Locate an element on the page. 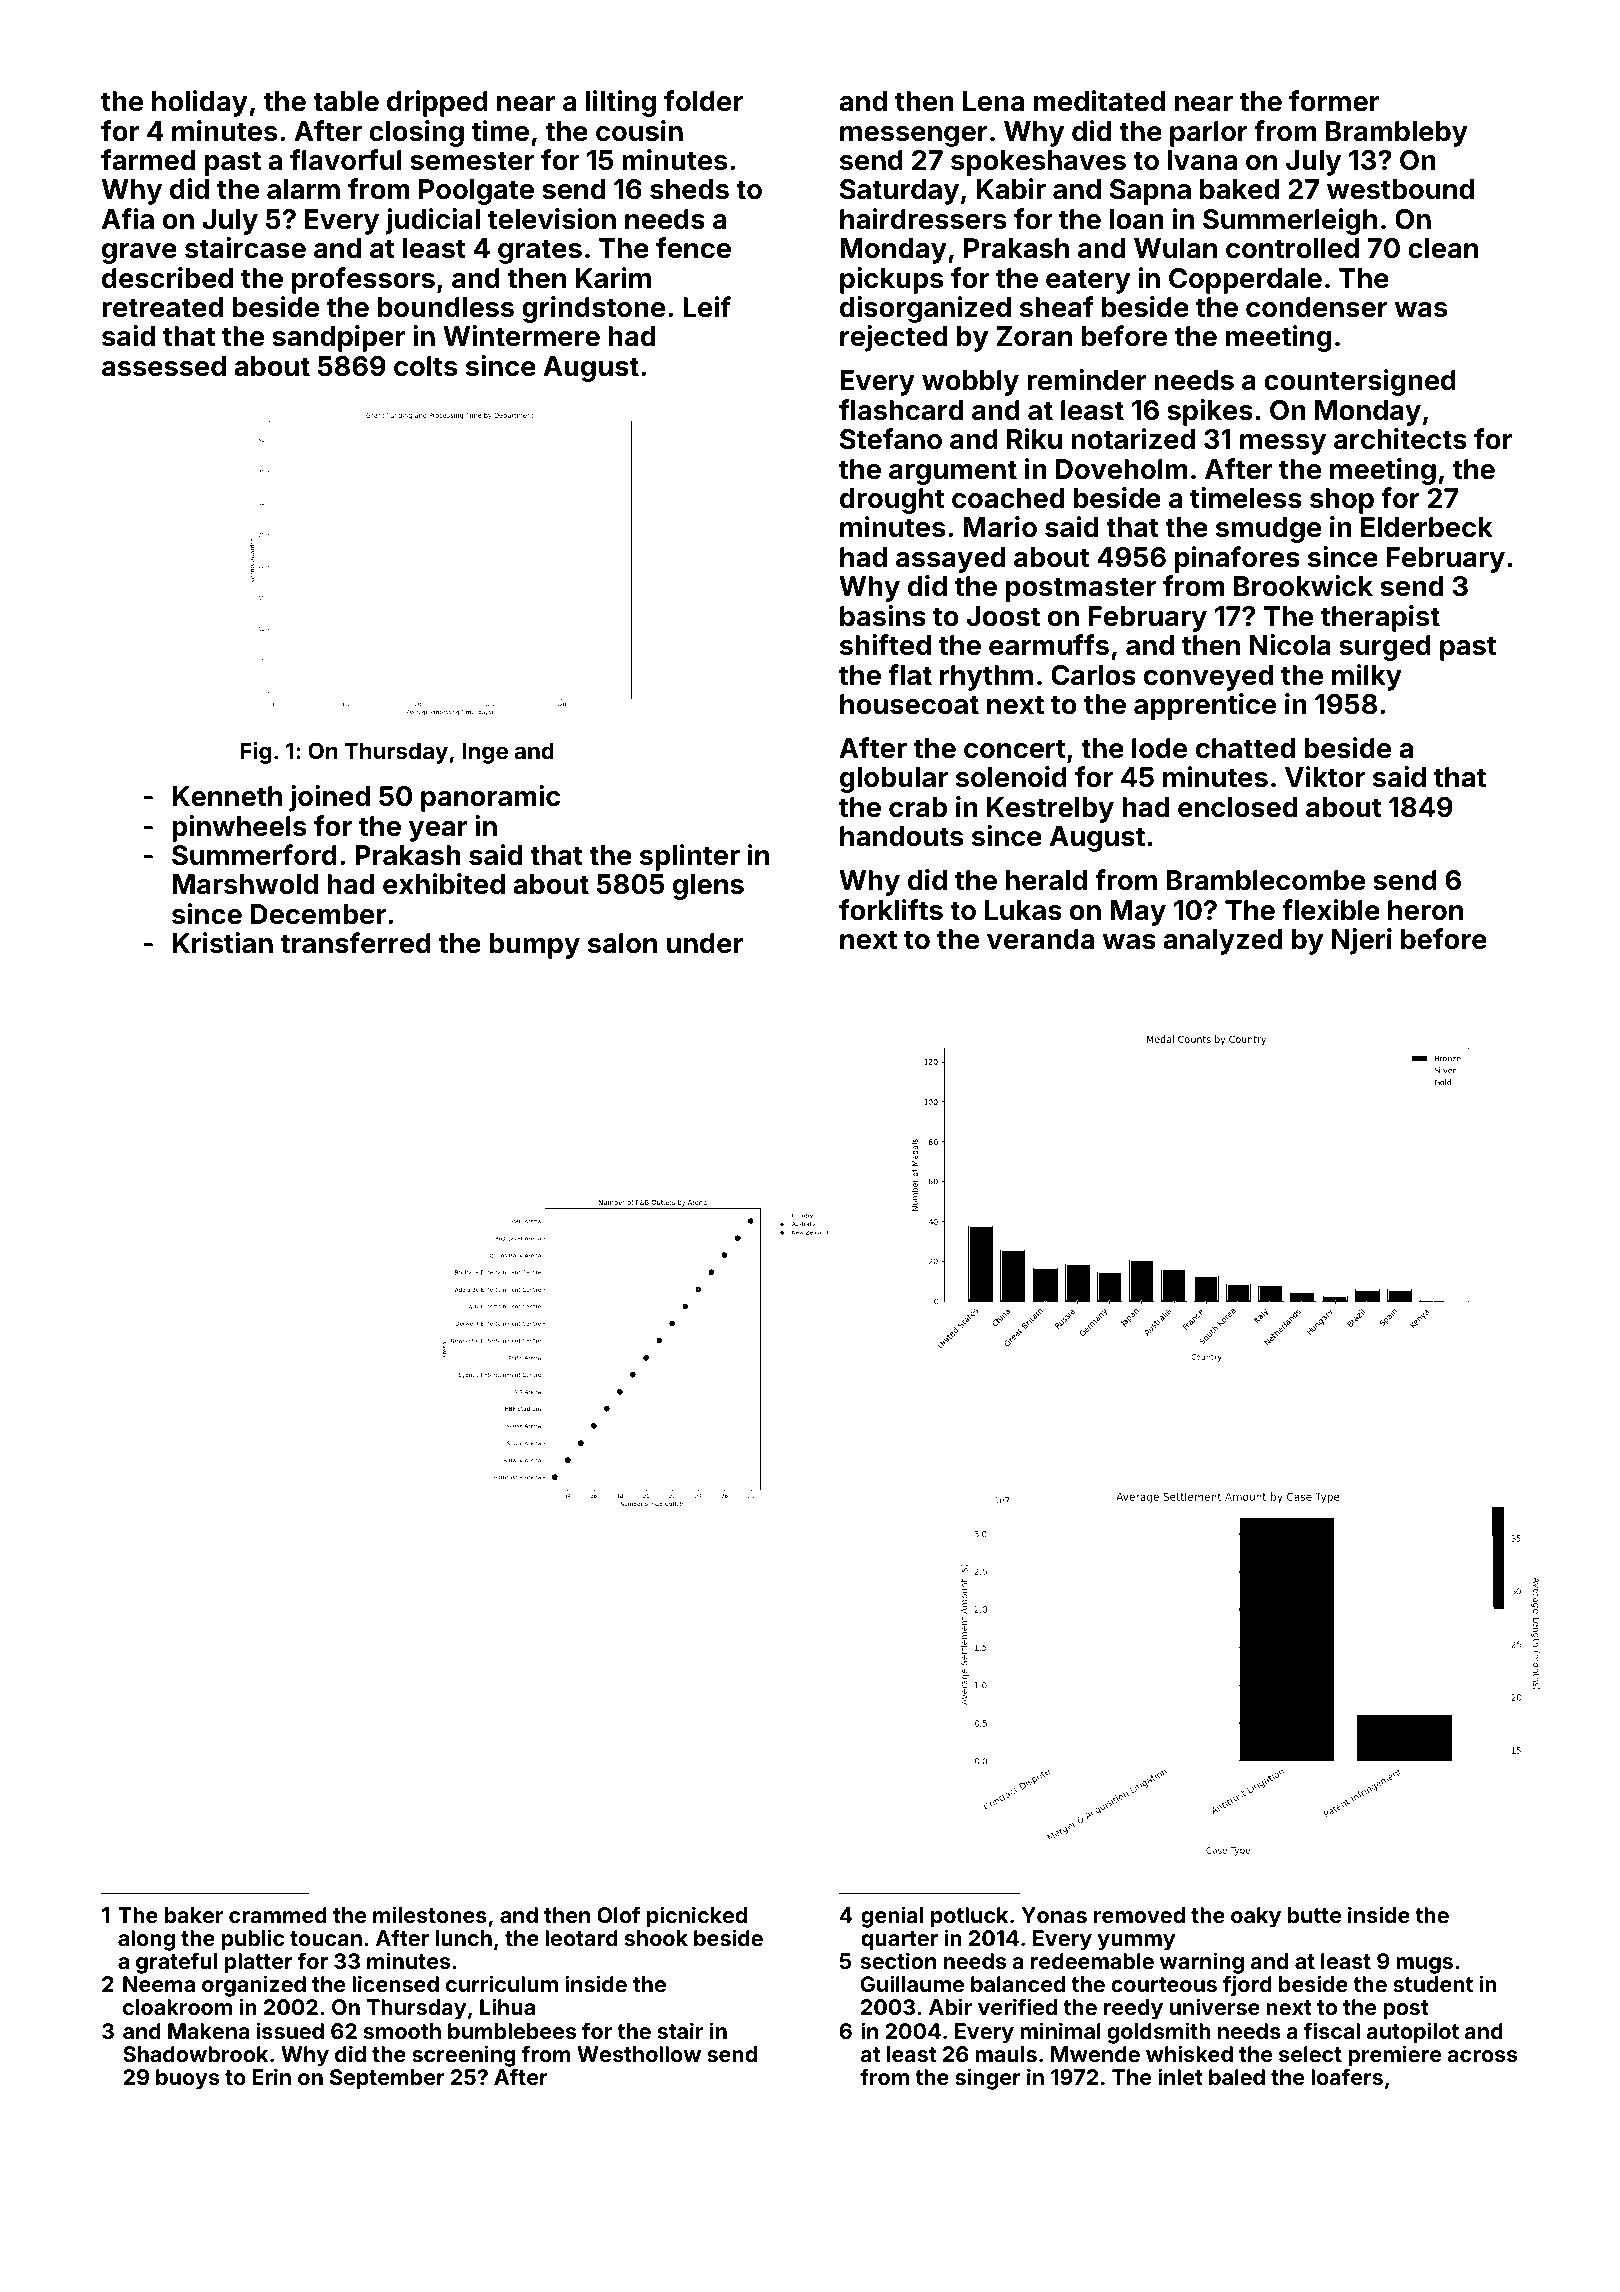  heron is located at coordinates (1425, 910).
